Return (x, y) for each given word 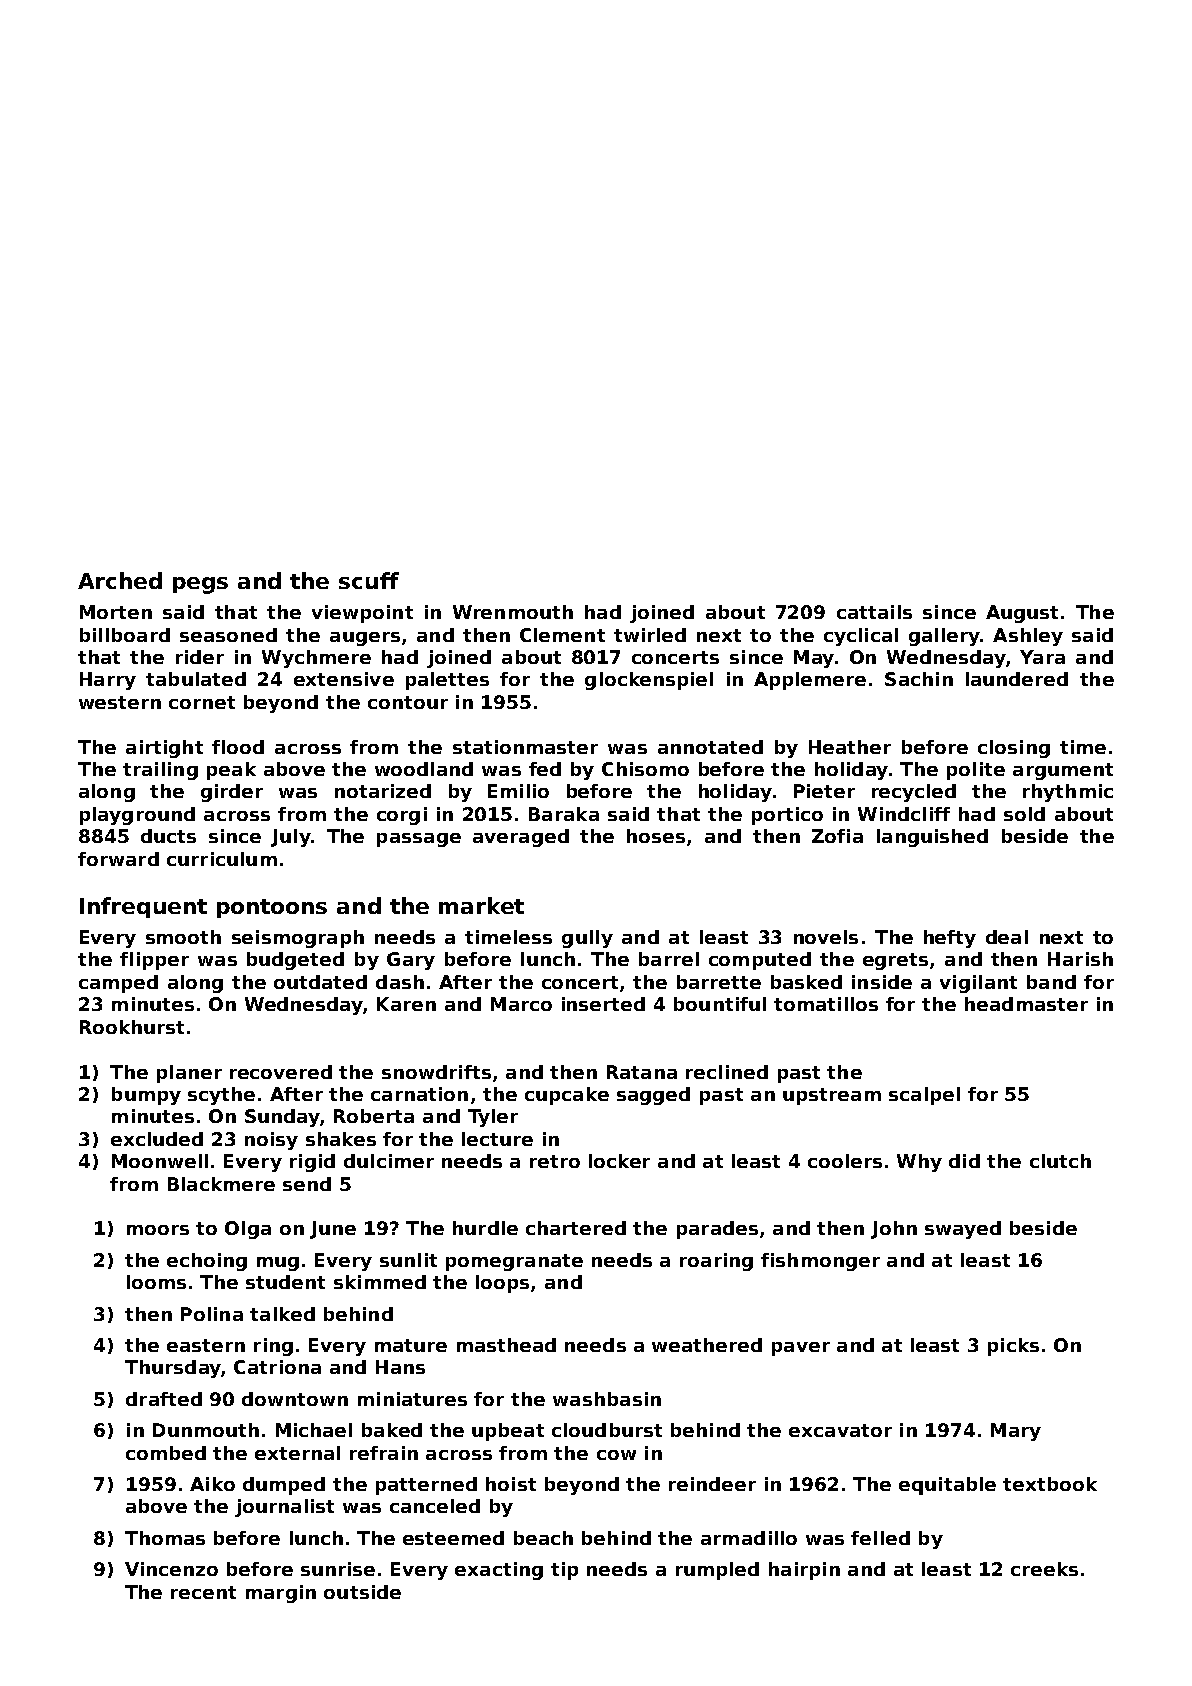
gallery (944, 637)
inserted (603, 1004)
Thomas (165, 1538)
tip (564, 1571)
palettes (447, 681)
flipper (154, 961)
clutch (1060, 1161)
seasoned (228, 635)
